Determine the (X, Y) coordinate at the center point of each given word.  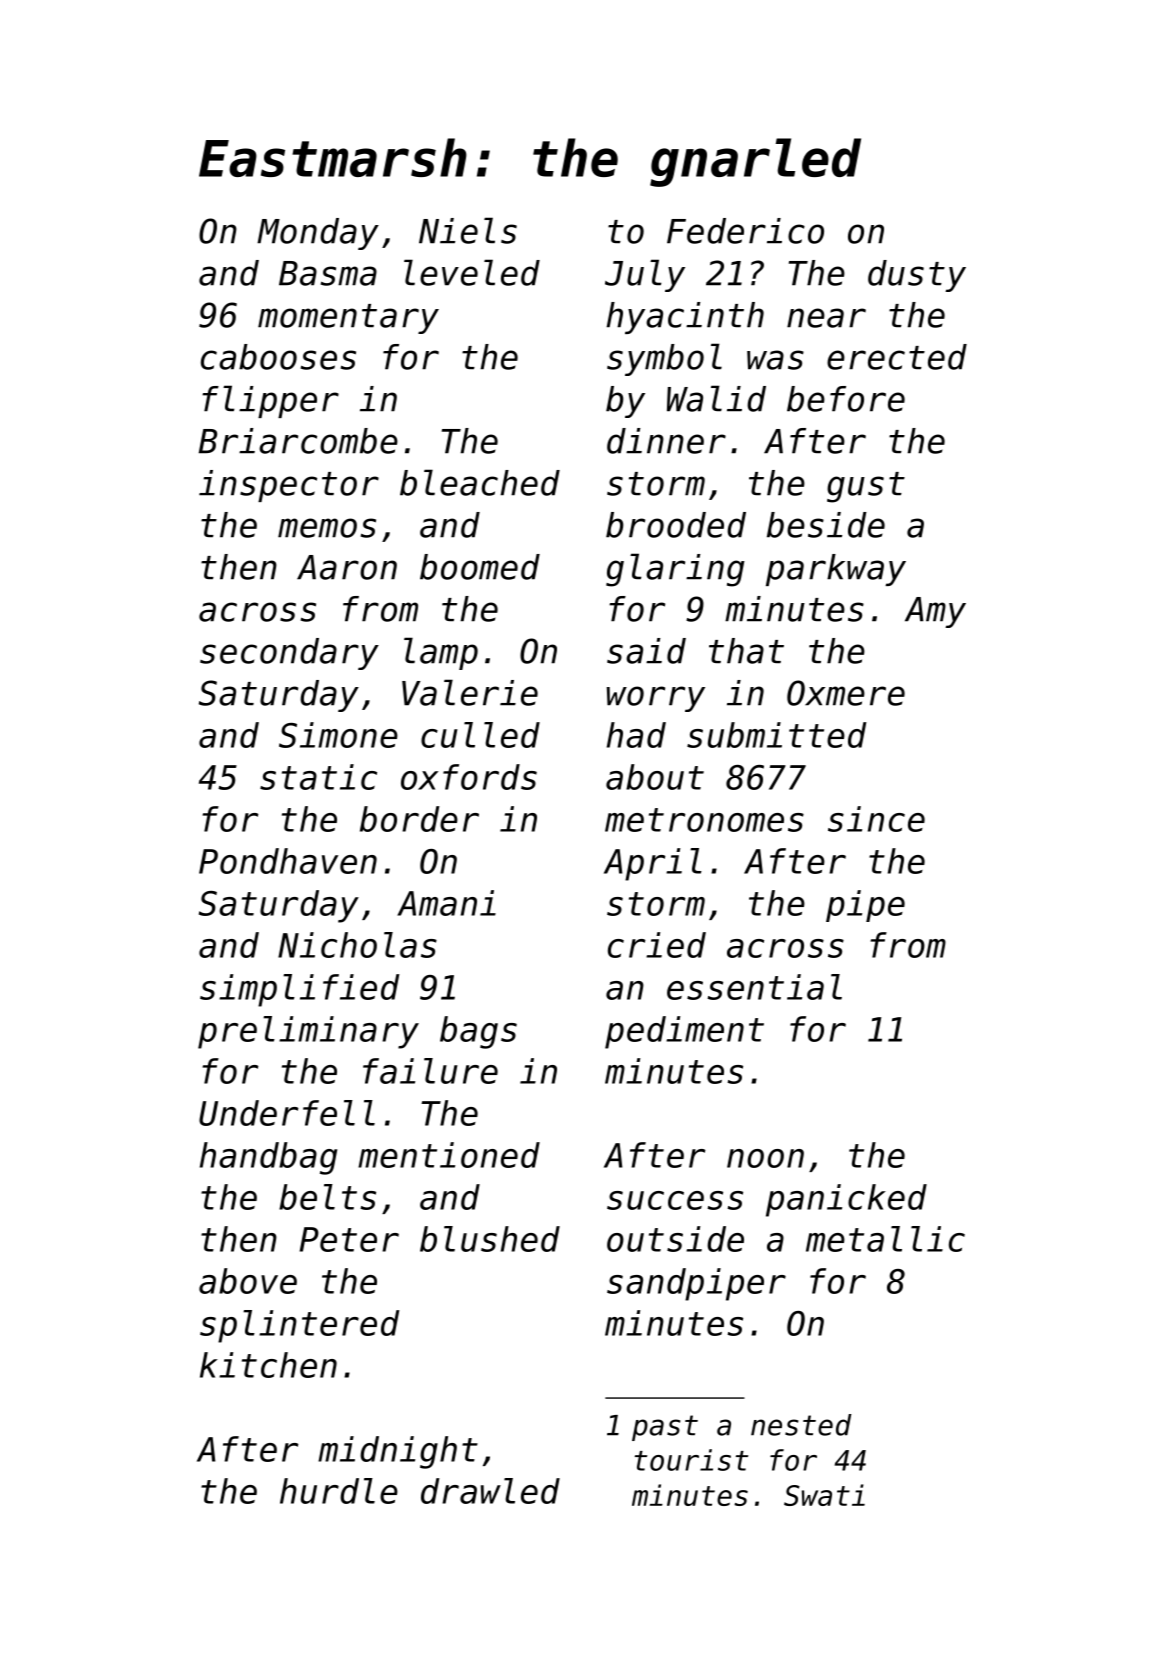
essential (754, 987)
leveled (472, 272)
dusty (917, 276)
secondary (289, 654)
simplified (300, 990)
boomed (480, 567)
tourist (691, 1460)
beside (826, 525)
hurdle (339, 1491)
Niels (468, 230)
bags (478, 1032)
